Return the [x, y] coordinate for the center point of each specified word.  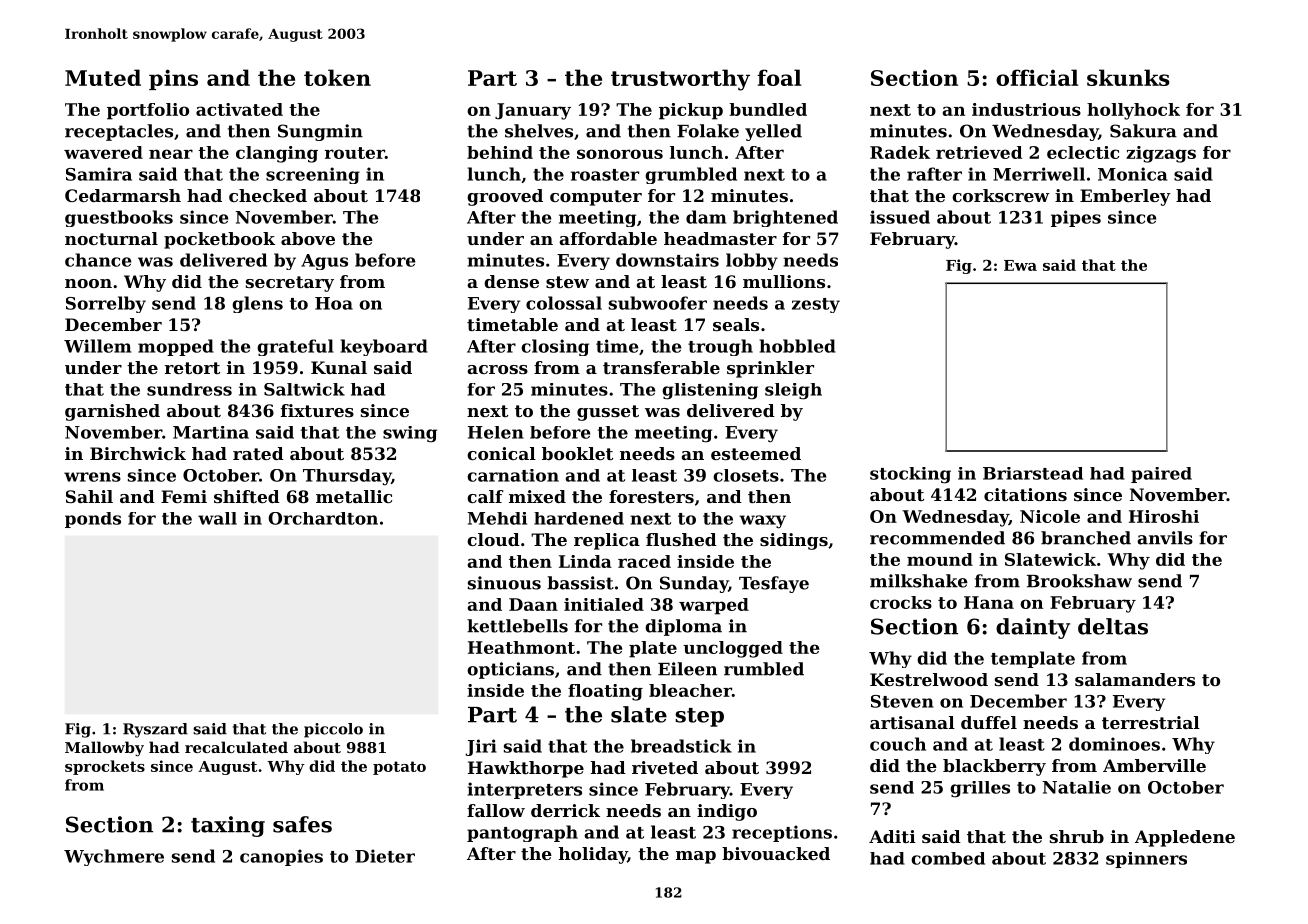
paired [1161, 475]
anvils [1165, 538]
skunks [1128, 77]
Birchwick [138, 453]
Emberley [1125, 197]
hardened [579, 518]
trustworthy [680, 80]
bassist [580, 583]
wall [217, 518]
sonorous [620, 154]
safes [302, 824]
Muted [103, 77]
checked [268, 195]
